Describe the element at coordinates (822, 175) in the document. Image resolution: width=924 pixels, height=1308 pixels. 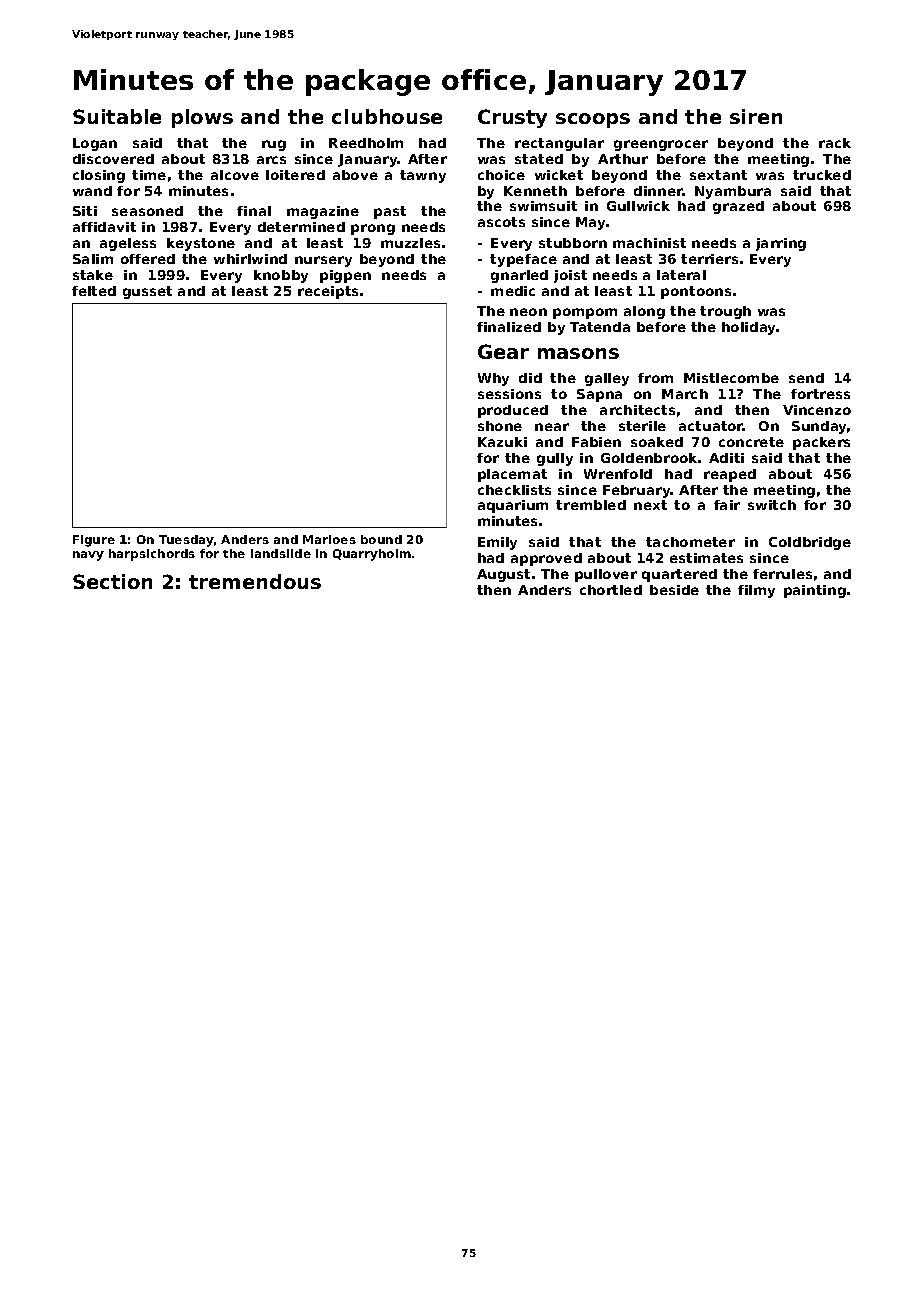
I see `trucked` at that location.
